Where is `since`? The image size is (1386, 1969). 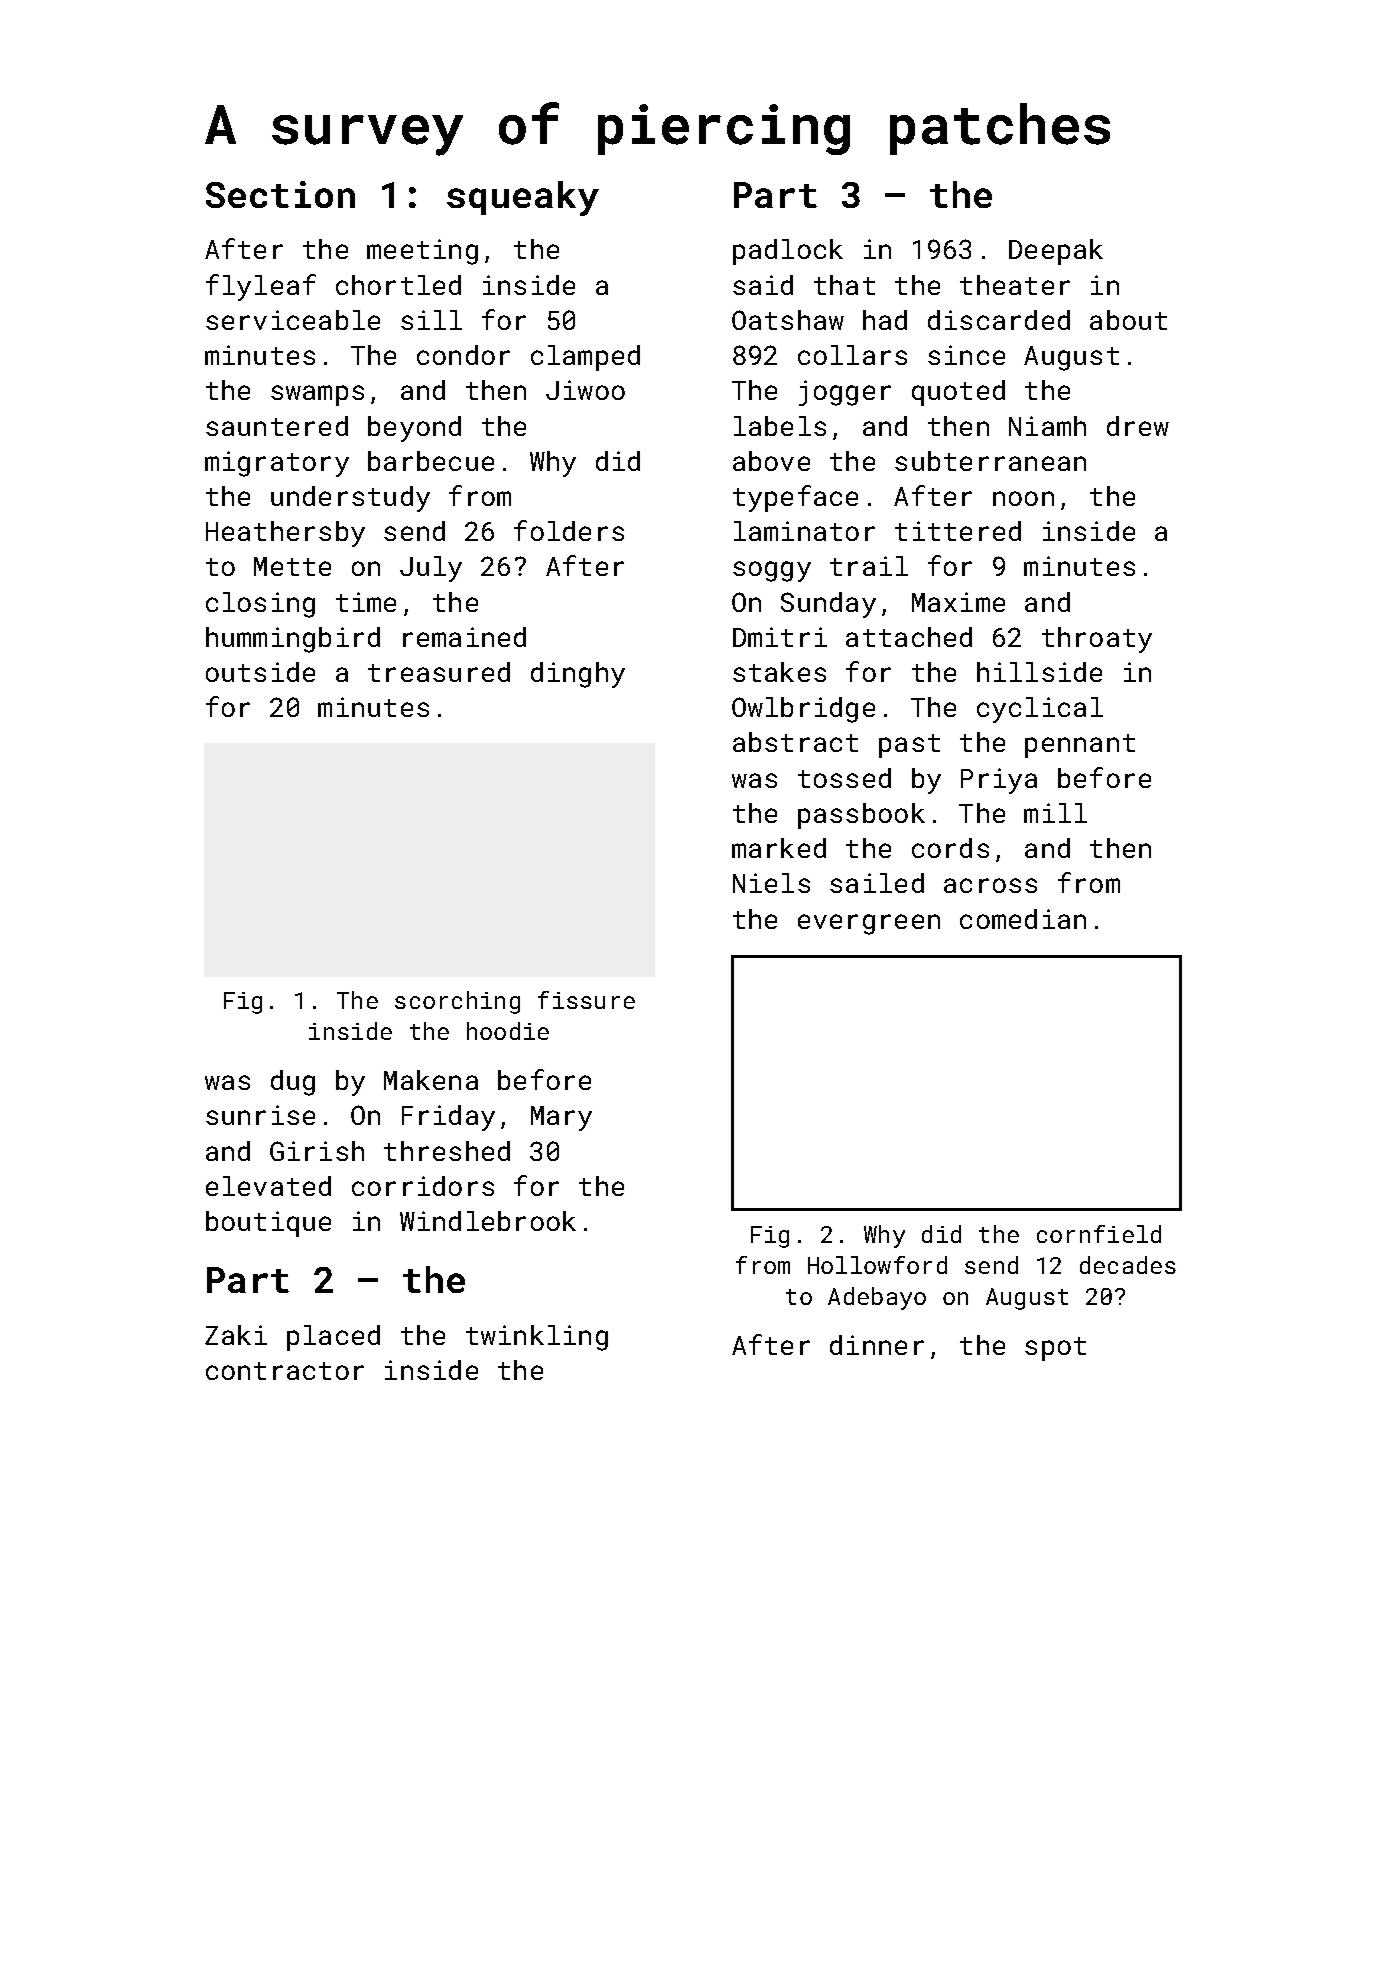
since is located at coordinates (966, 355).
